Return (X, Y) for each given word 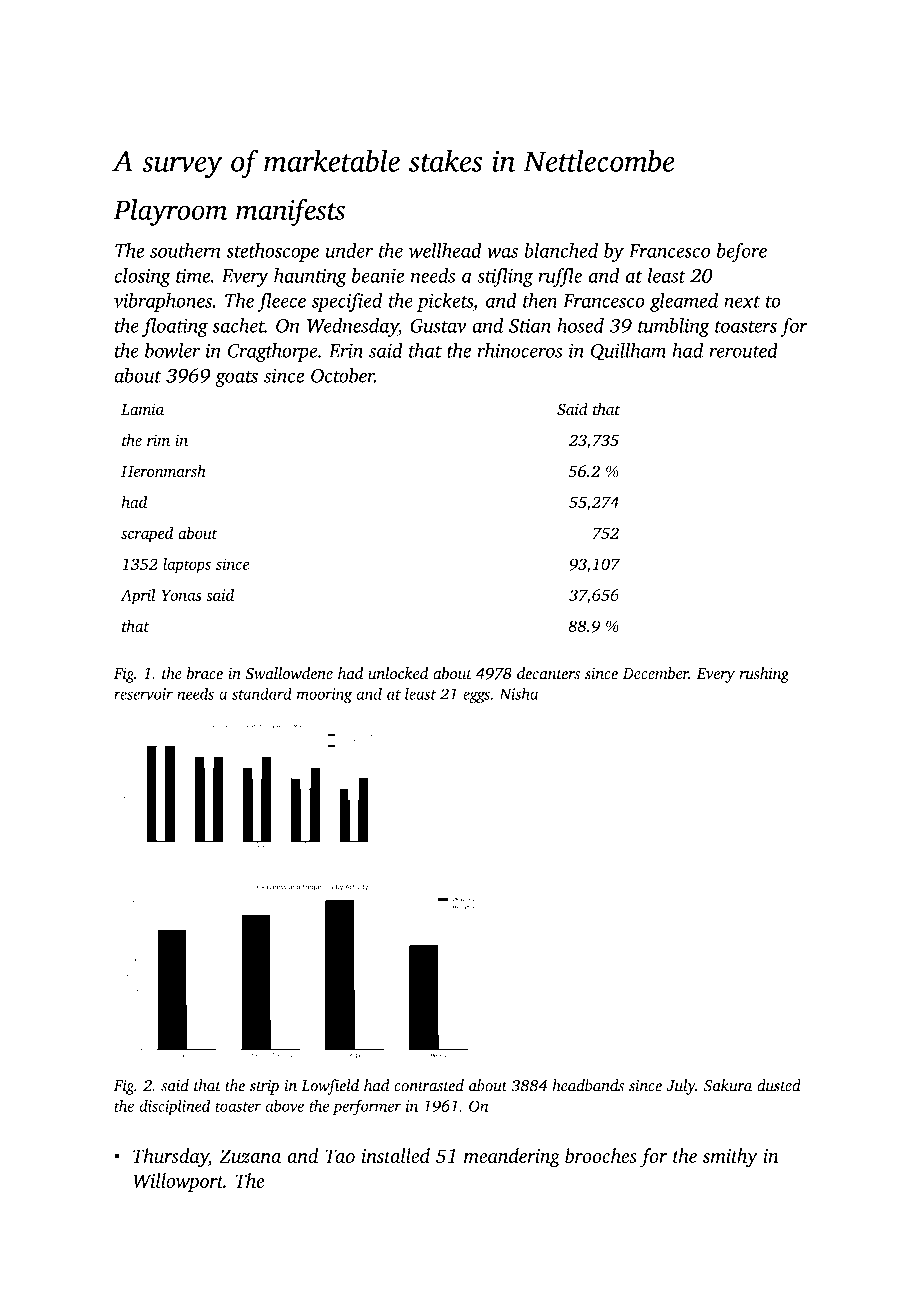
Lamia (142, 409)
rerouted (743, 350)
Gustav (438, 326)
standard (262, 693)
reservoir (143, 694)
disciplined (174, 1107)
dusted (779, 1085)
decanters (548, 673)
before (742, 252)
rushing (764, 675)
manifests (290, 212)
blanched (561, 250)
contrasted (429, 1085)
